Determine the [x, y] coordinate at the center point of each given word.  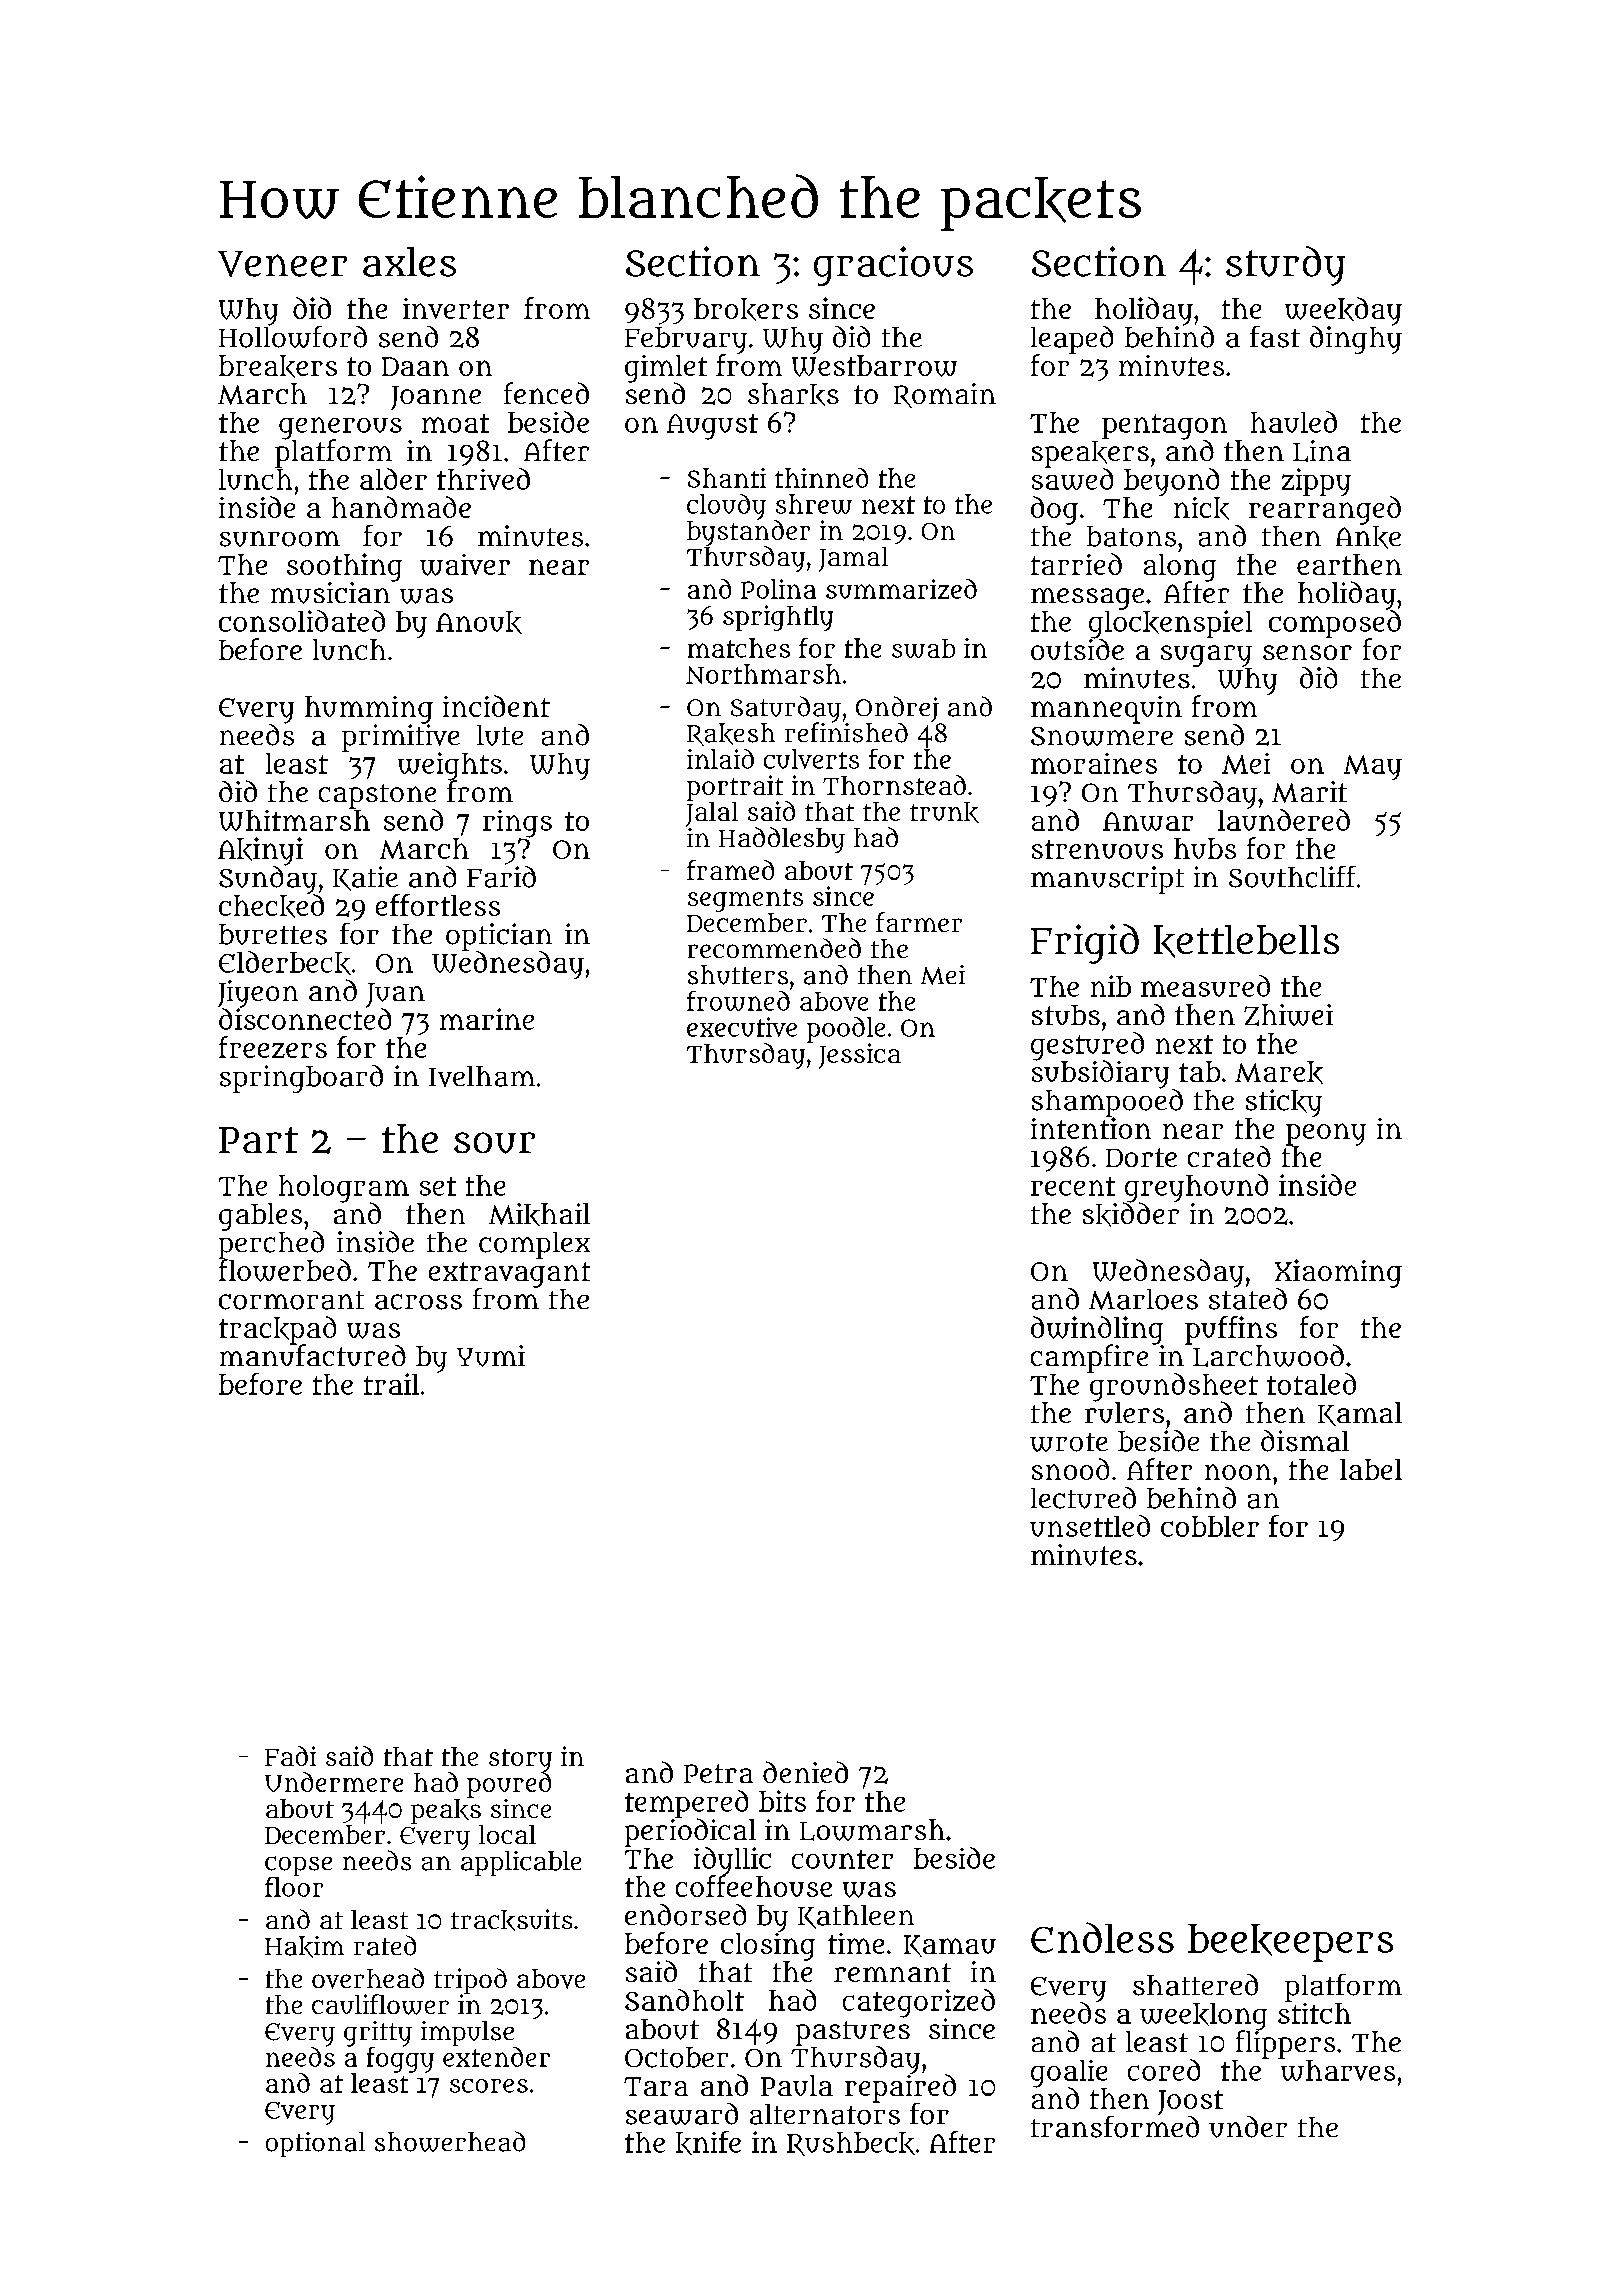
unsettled [1090, 1526]
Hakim [304, 1947]
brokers [746, 309]
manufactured [313, 1355]
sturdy [1285, 266]
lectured [1083, 1498]
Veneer [282, 264]
